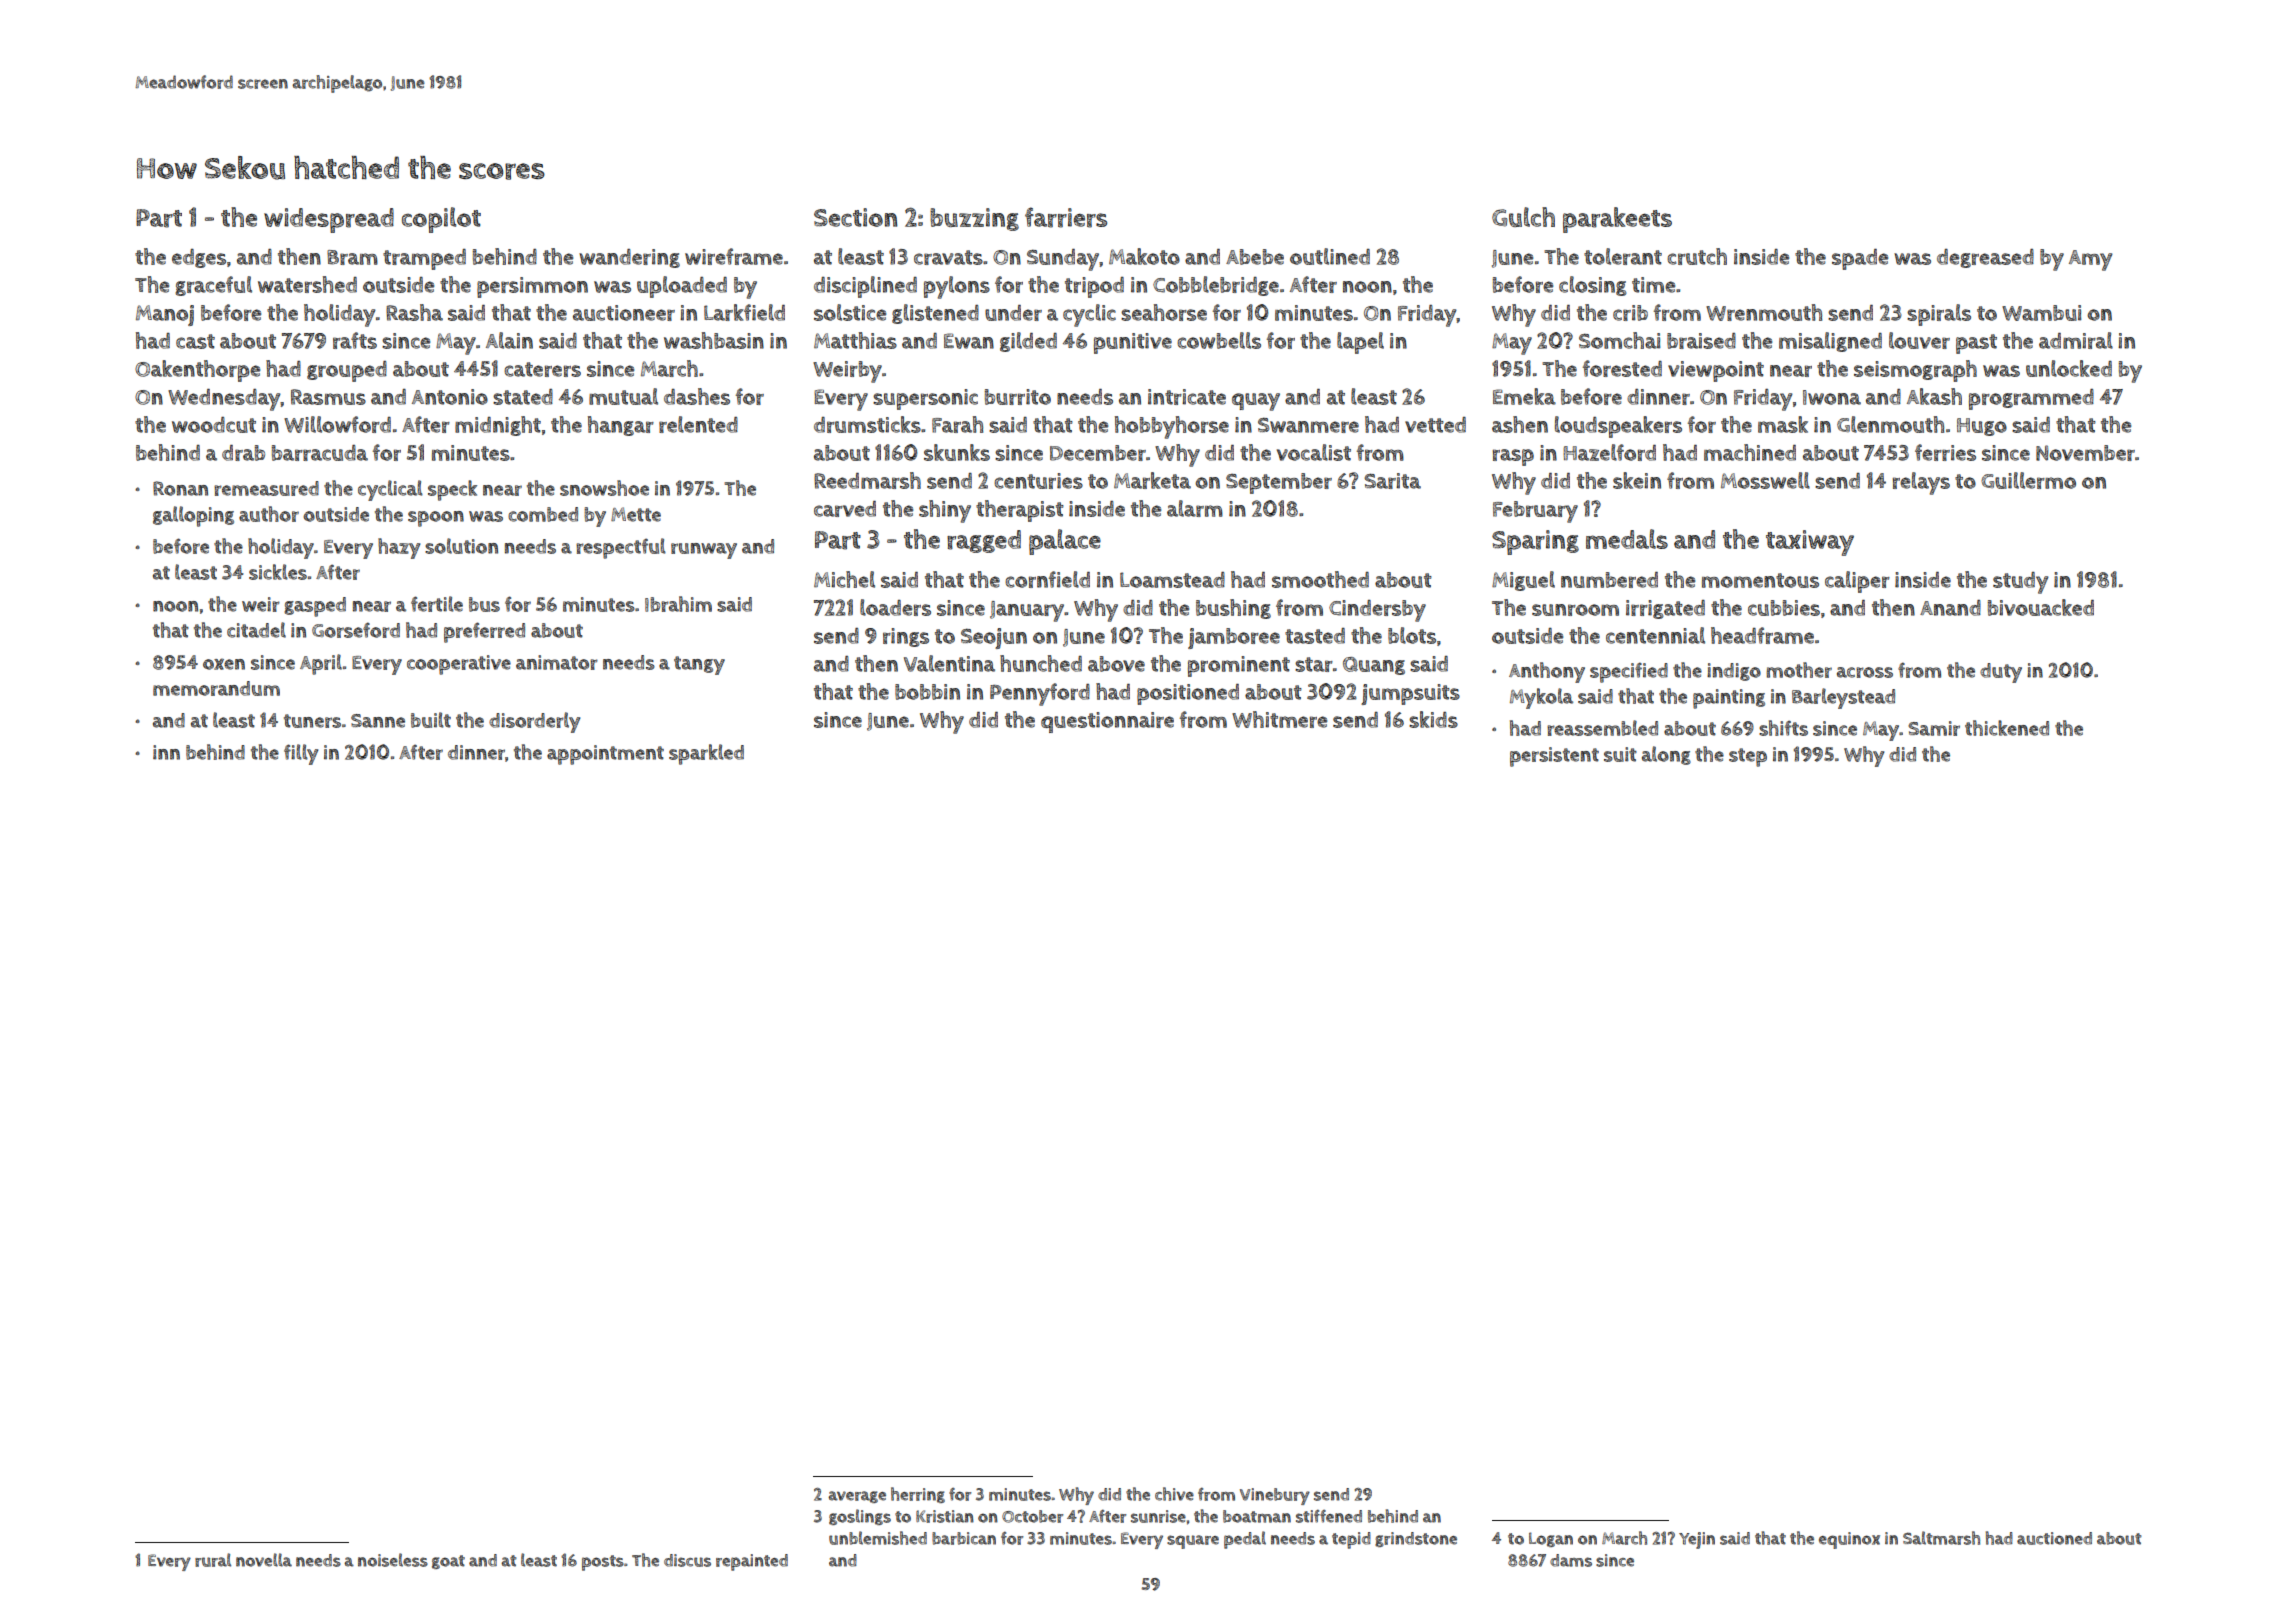 This document has height=1614, width=2282. I want to click on seismograph, so click(1915, 371).
